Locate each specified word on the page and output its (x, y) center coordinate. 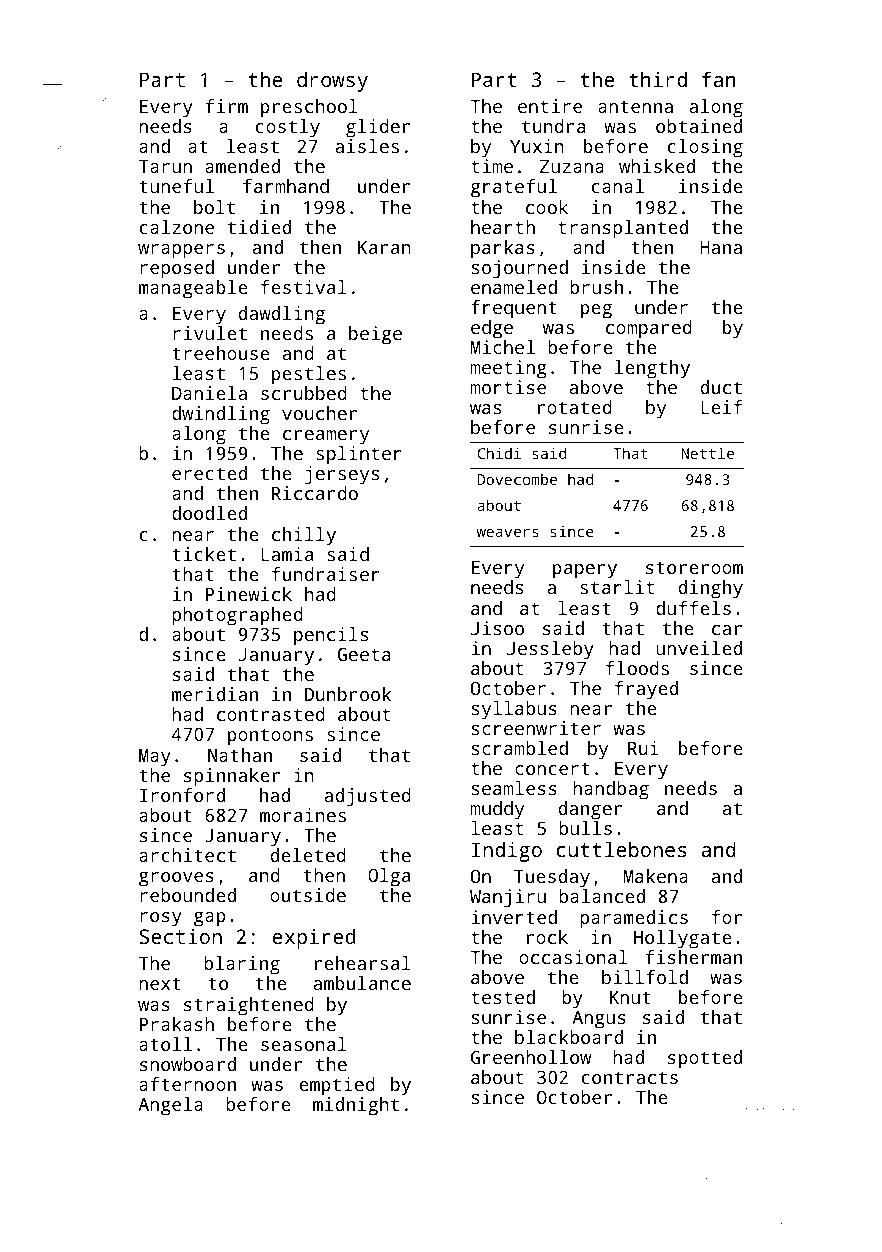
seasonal (304, 1044)
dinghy (711, 589)
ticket (204, 554)
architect (187, 855)
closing (705, 148)
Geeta (364, 654)
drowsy (332, 81)
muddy (497, 810)
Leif (722, 407)
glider (378, 128)
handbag (611, 790)
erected (209, 473)
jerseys (342, 475)
